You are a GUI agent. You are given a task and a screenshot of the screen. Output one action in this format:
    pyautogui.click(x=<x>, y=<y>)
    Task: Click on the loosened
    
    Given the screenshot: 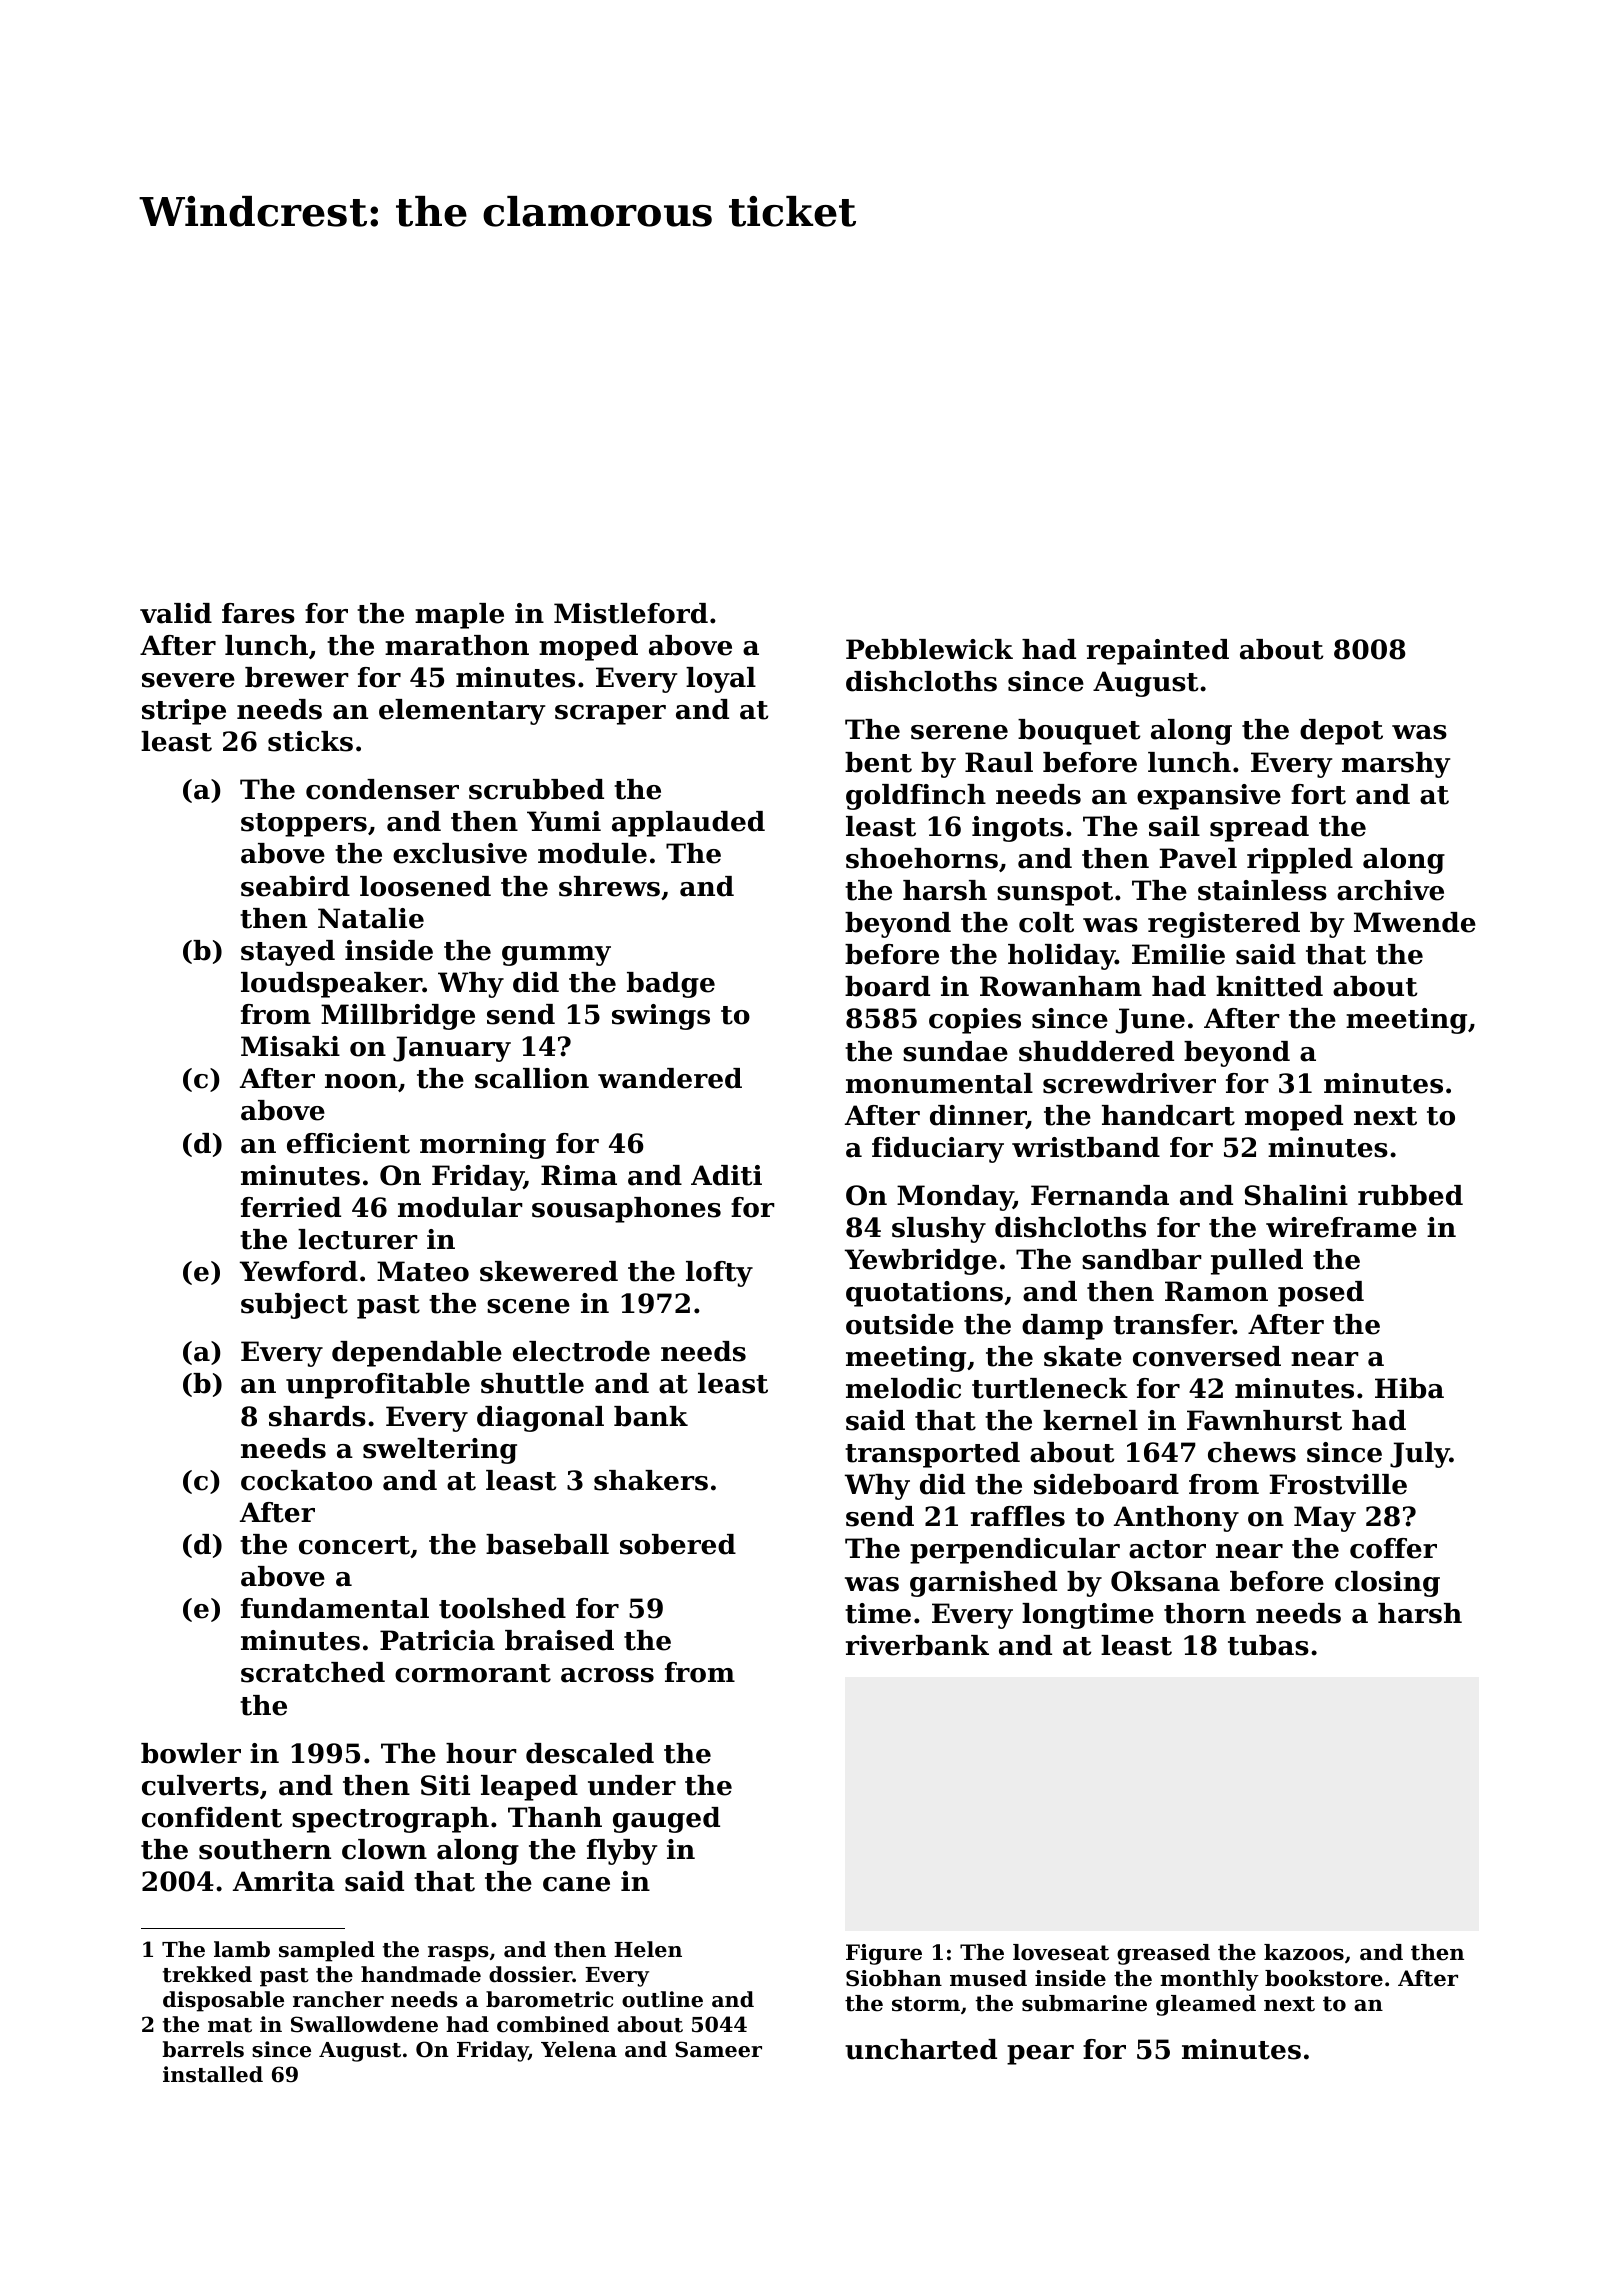 What is the action you would take?
    pyautogui.click(x=425, y=886)
